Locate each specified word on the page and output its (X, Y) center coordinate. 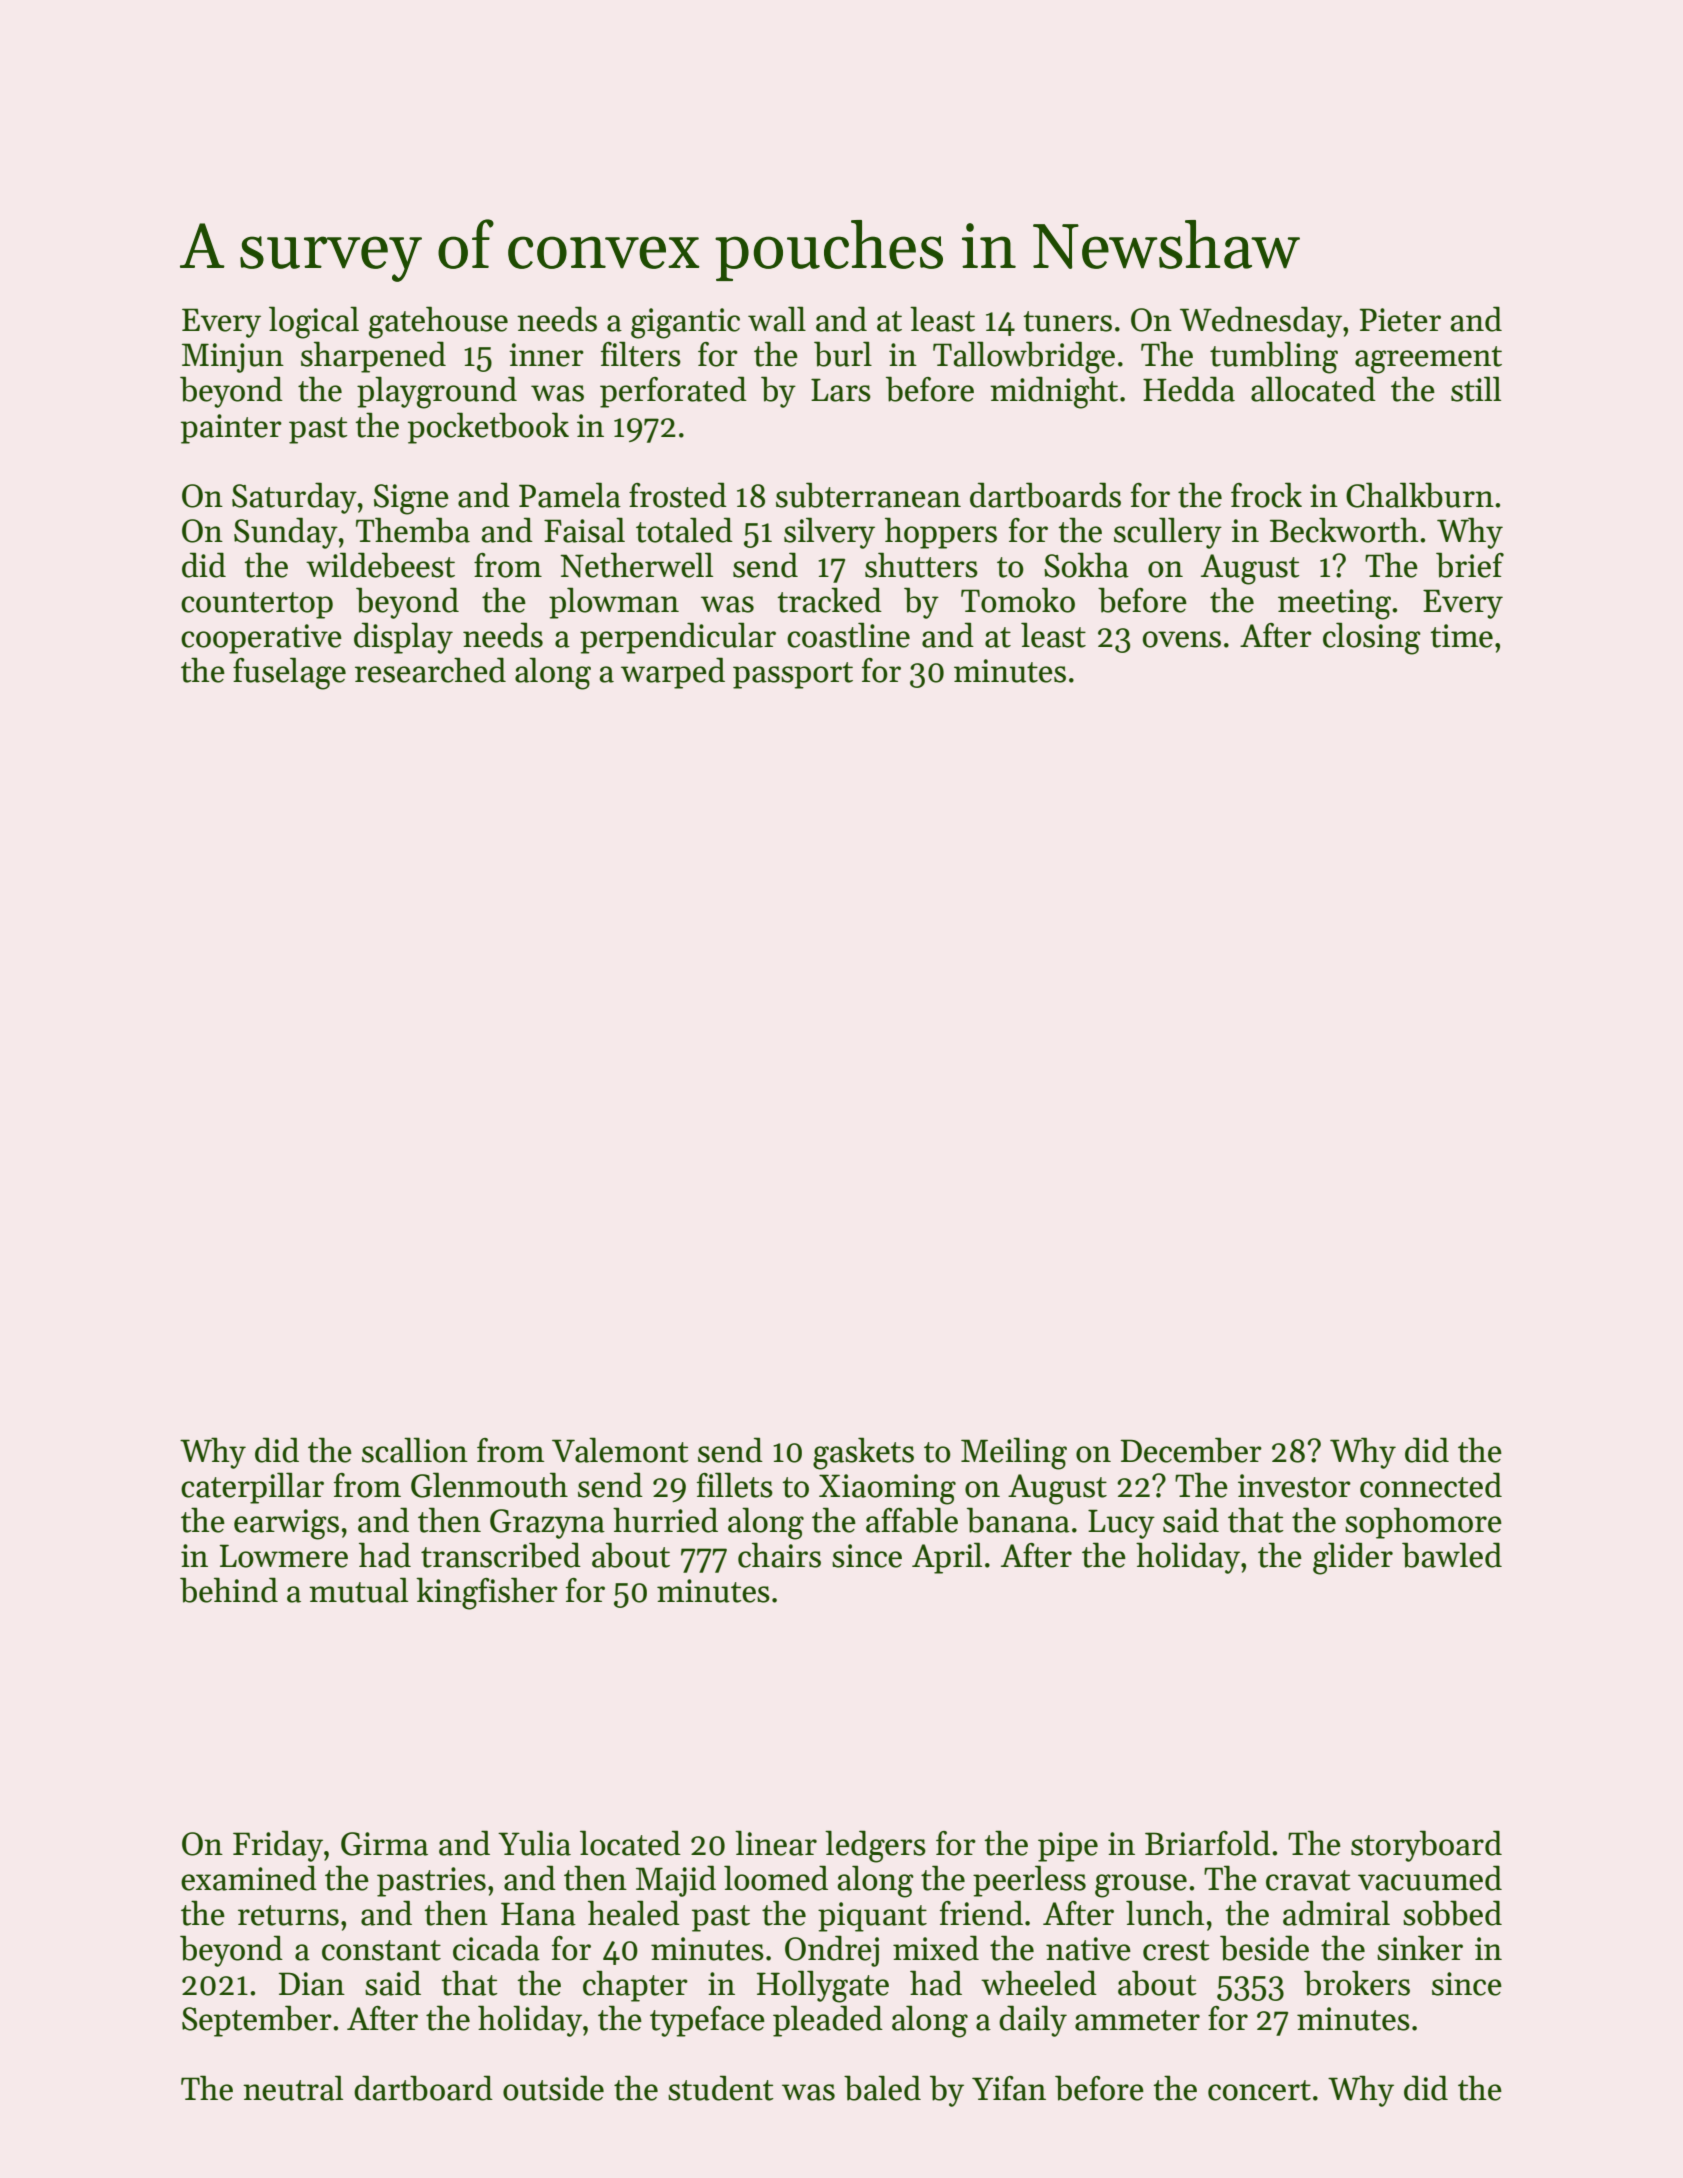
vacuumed (1430, 1878)
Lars (841, 390)
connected (1431, 1485)
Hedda (1189, 389)
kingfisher (487, 1593)
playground (437, 392)
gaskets (863, 1453)
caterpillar (252, 1488)
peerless (1029, 1881)
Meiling (1014, 1453)
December (1191, 1450)
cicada (496, 1948)
